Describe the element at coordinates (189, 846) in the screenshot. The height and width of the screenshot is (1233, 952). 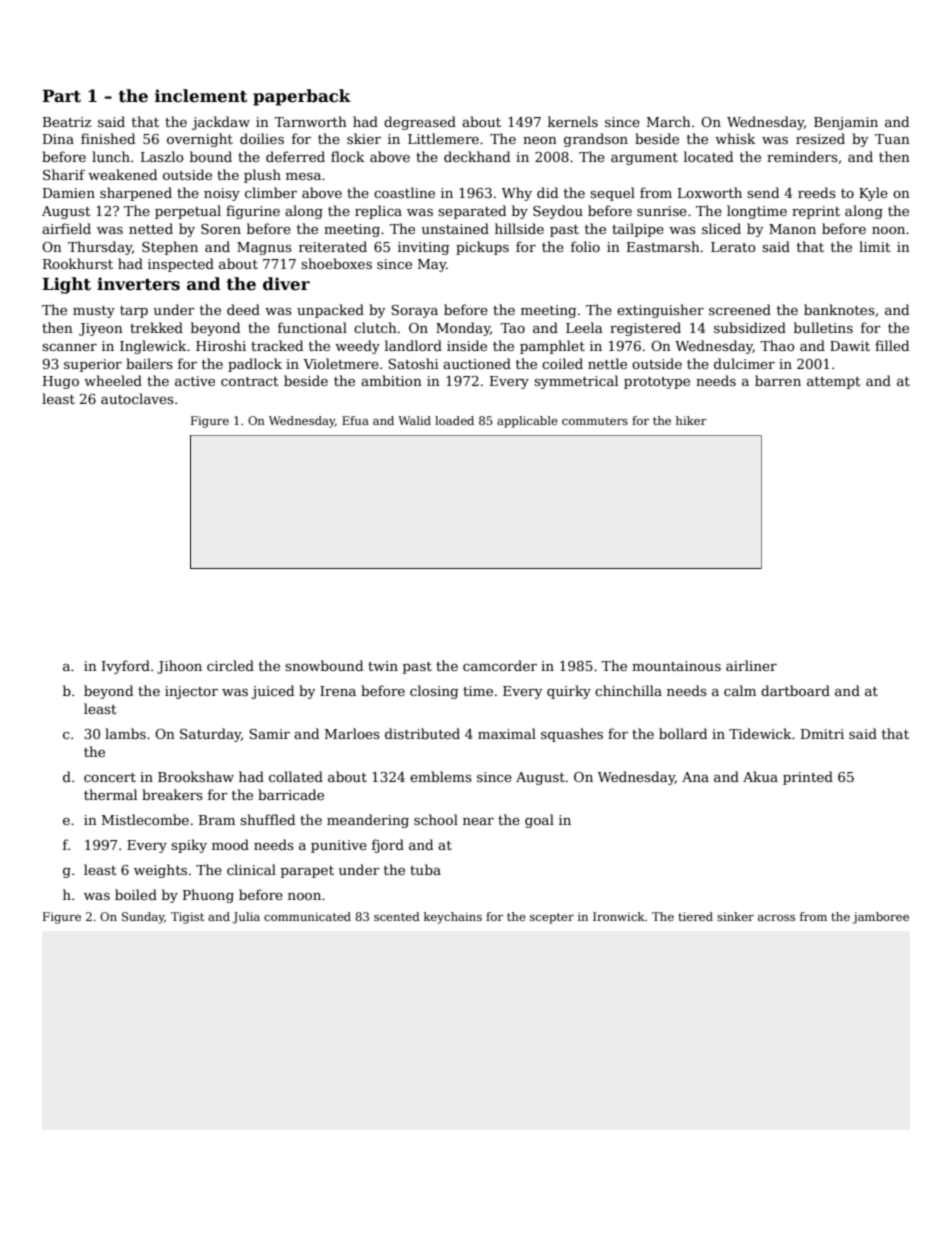
I see `spiky` at that location.
